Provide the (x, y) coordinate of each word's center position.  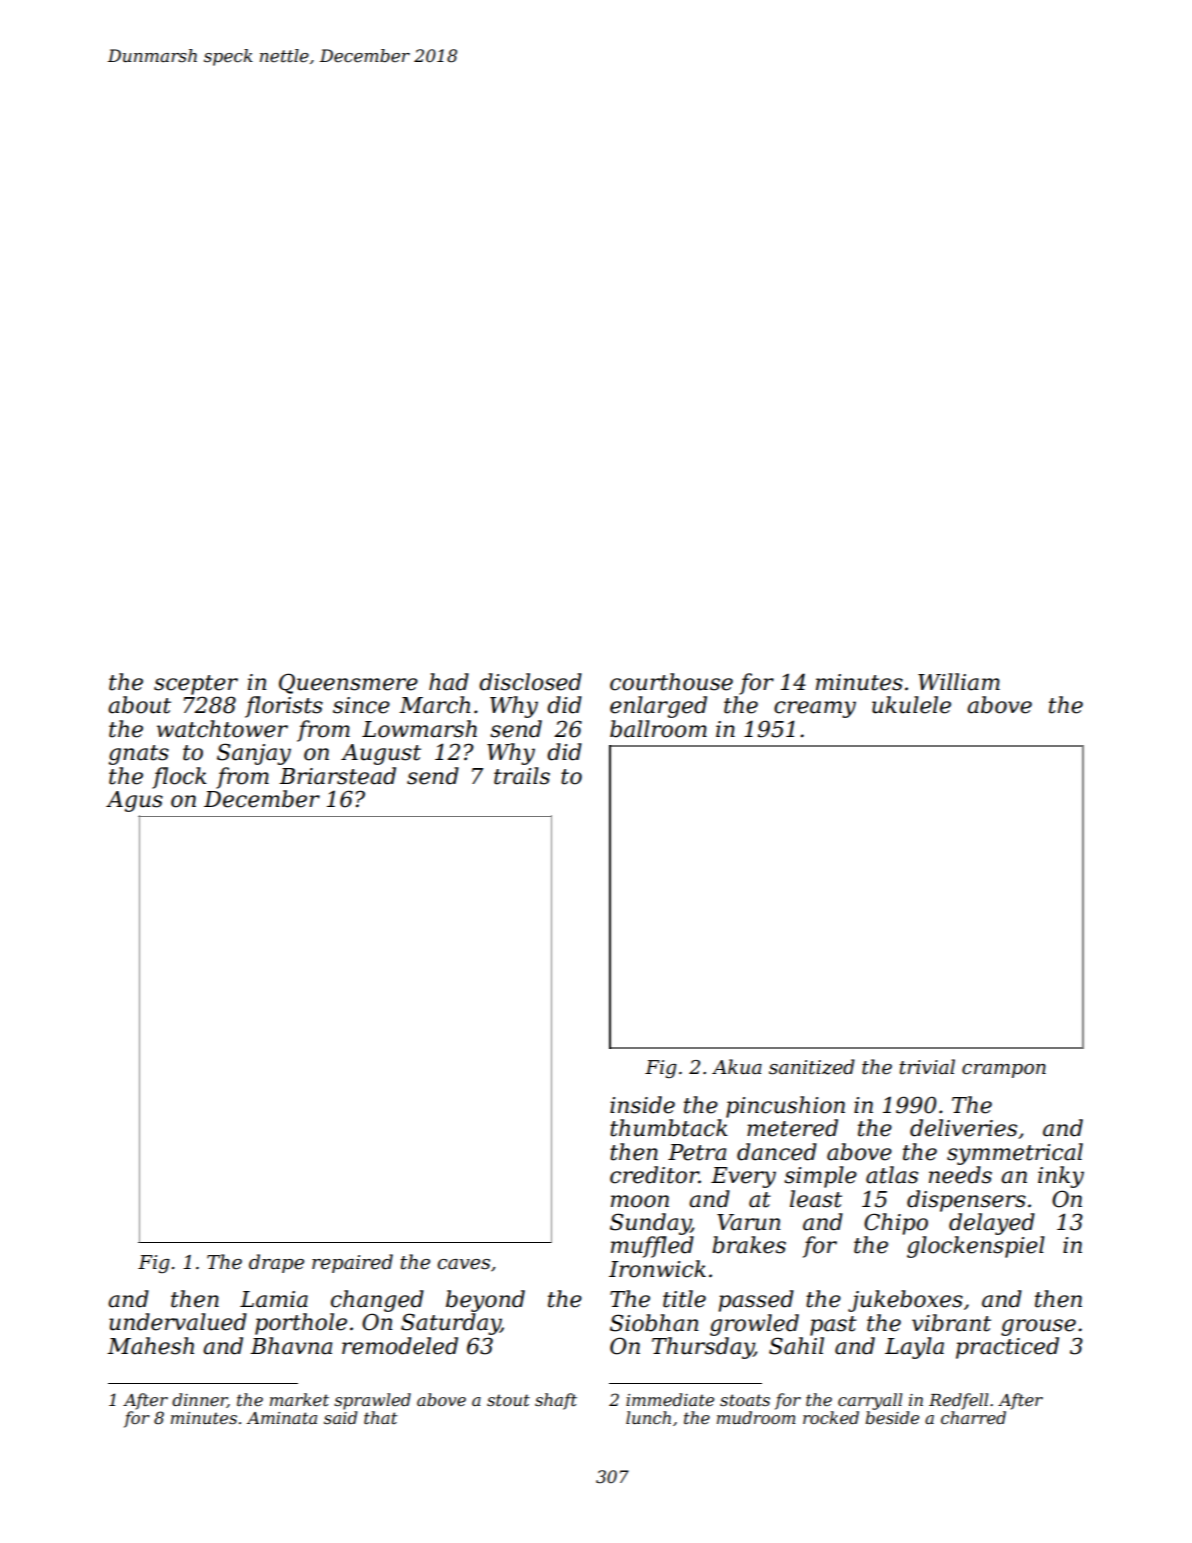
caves (463, 1264)
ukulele (911, 705)
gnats (139, 755)
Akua (737, 1066)
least (816, 1199)
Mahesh (150, 1346)
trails (522, 776)
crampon (1004, 1071)
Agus (134, 801)
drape (276, 1263)
